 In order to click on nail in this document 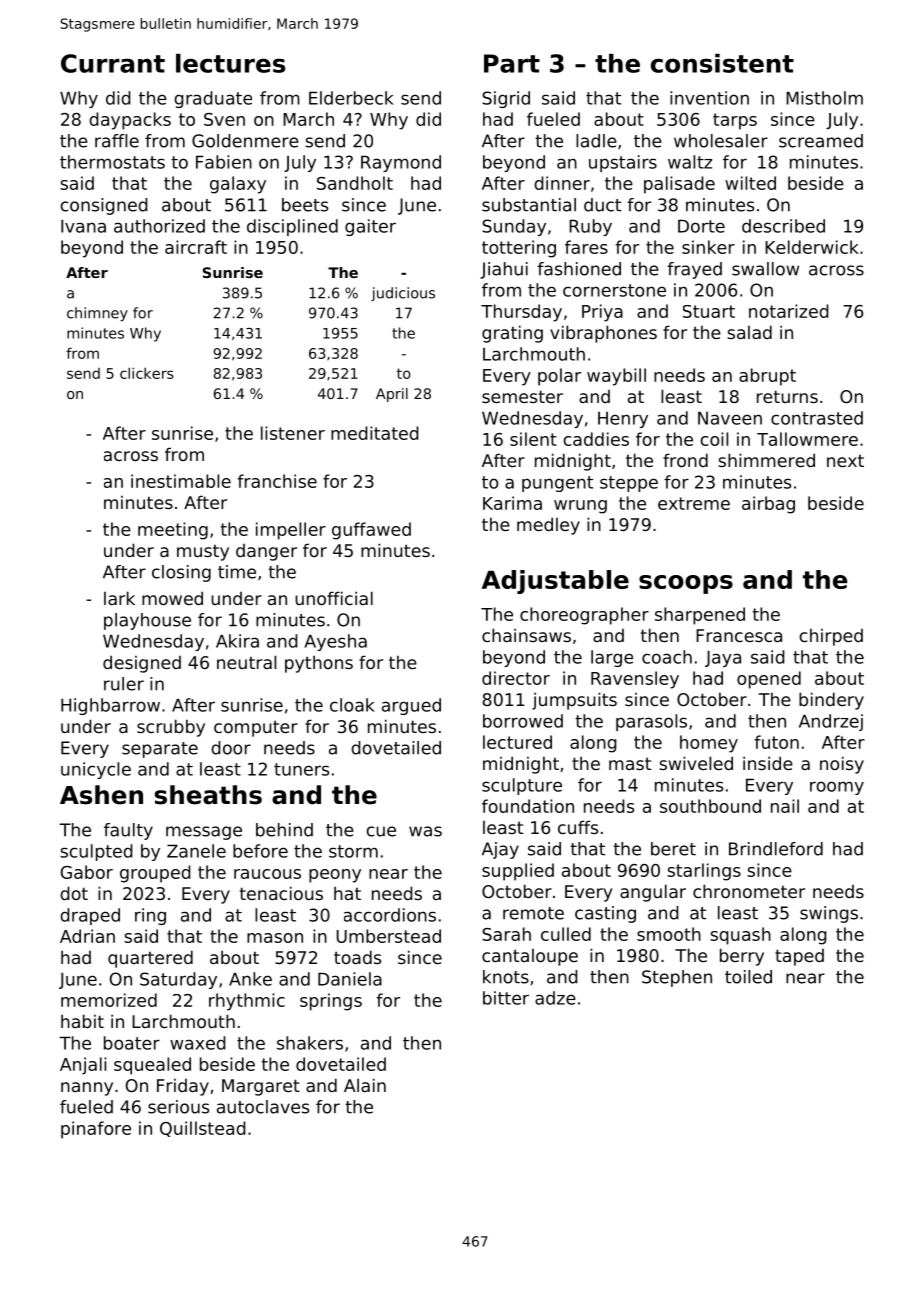, I will do `click(785, 806)`.
